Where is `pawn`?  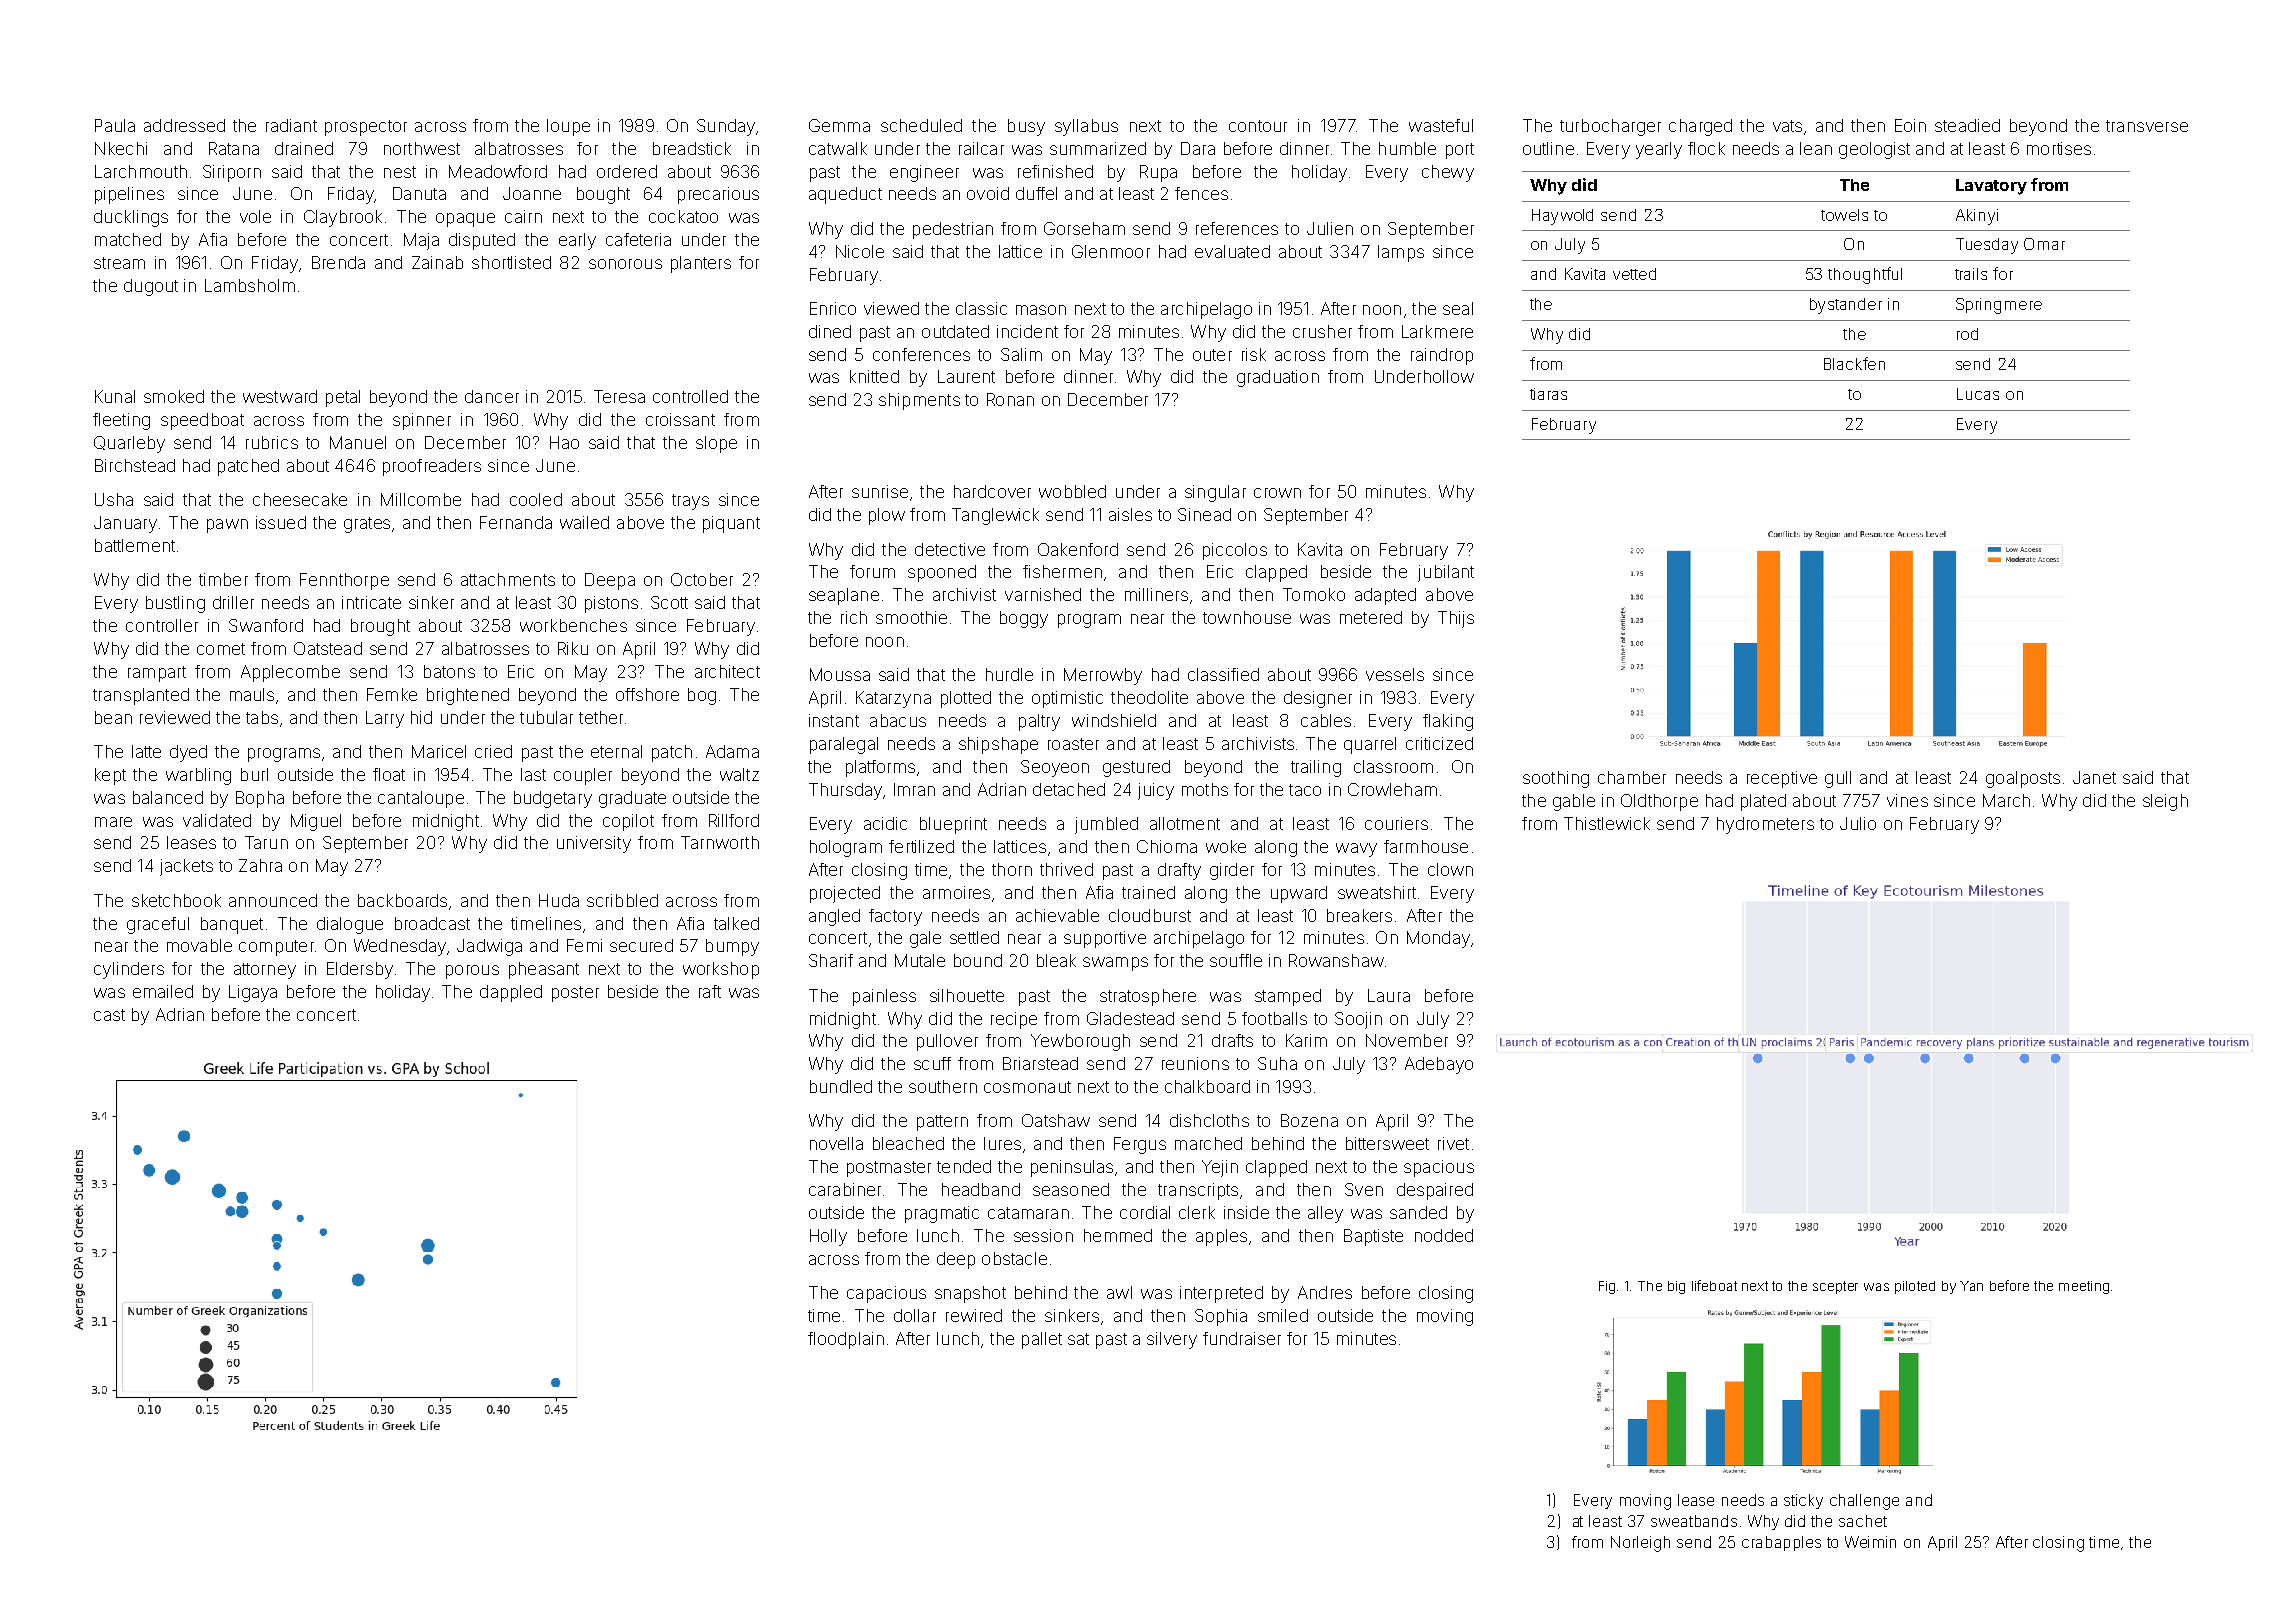 pawn is located at coordinates (227, 526).
